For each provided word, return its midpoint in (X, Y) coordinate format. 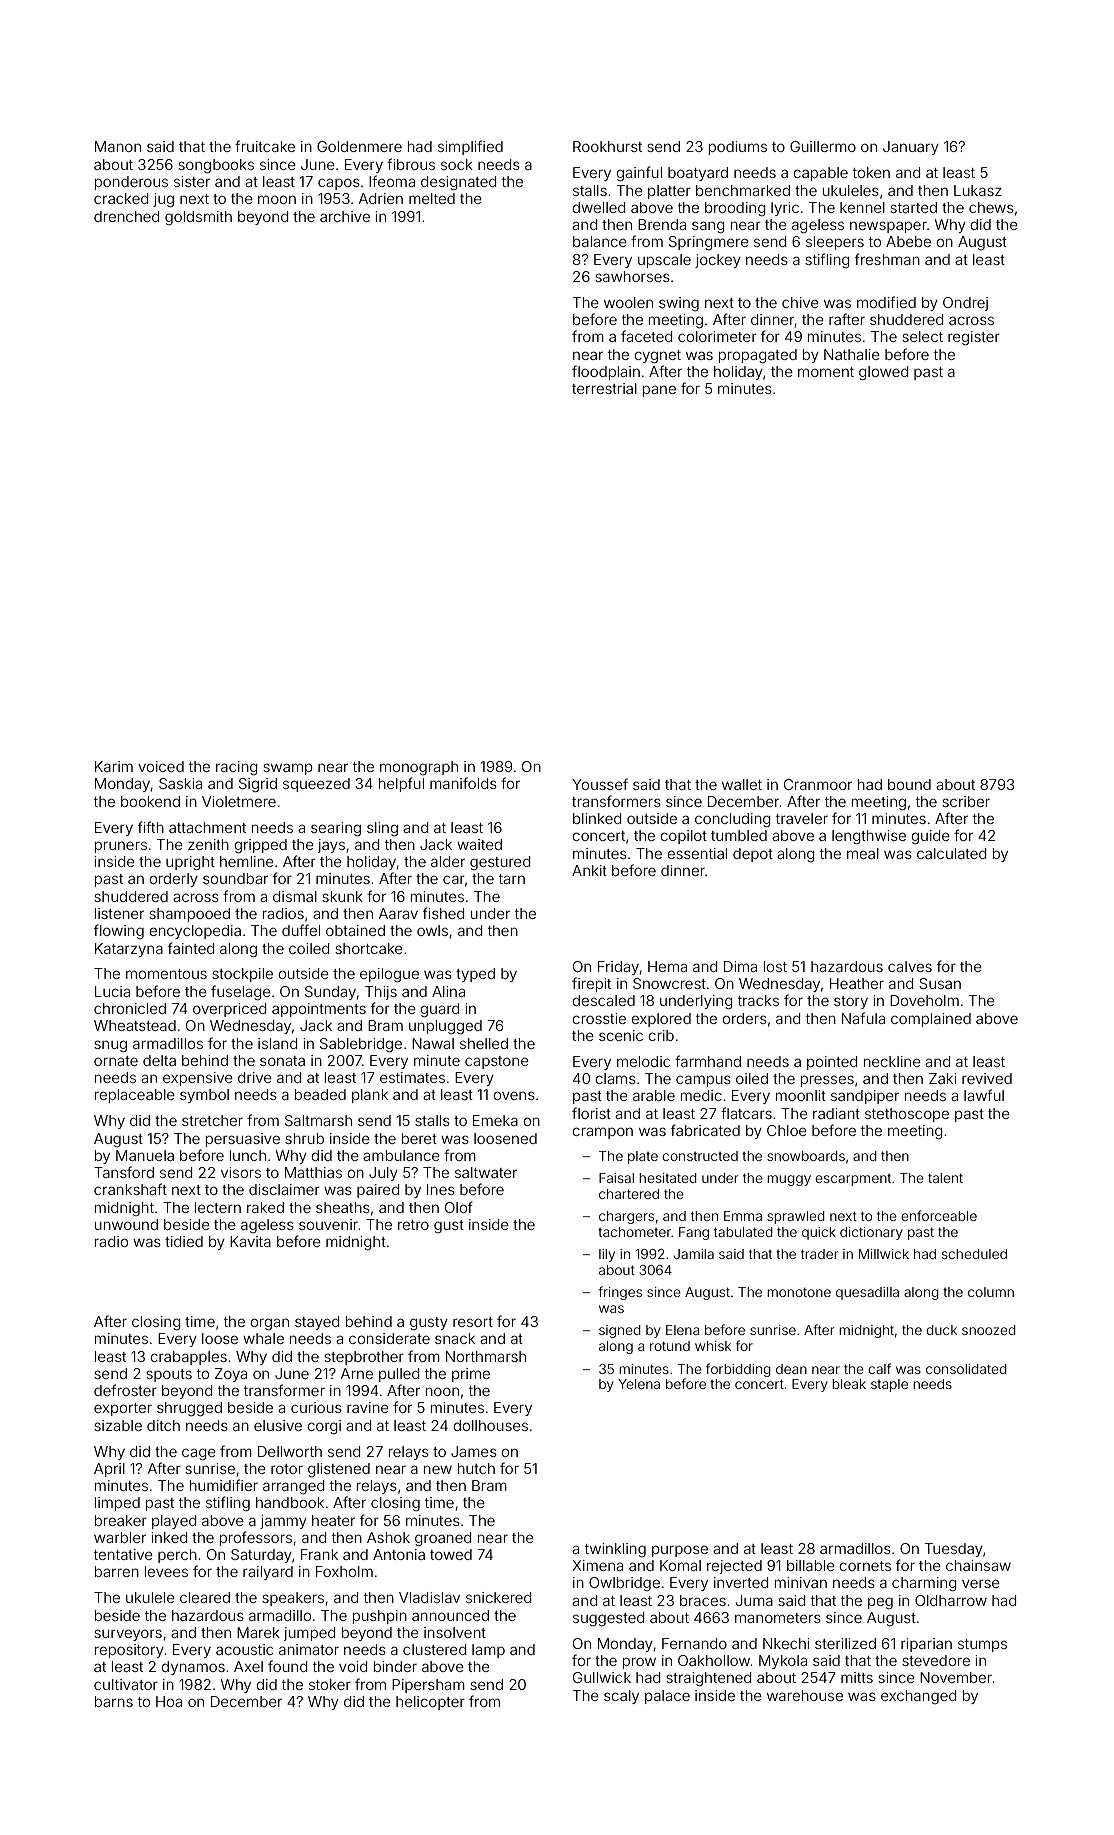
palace (667, 1697)
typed (475, 975)
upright (190, 863)
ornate (116, 1061)
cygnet (658, 356)
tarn (512, 879)
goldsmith (198, 218)
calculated (951, 853)
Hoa (169, 1701)
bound (909, 784)
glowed (883, 373)
